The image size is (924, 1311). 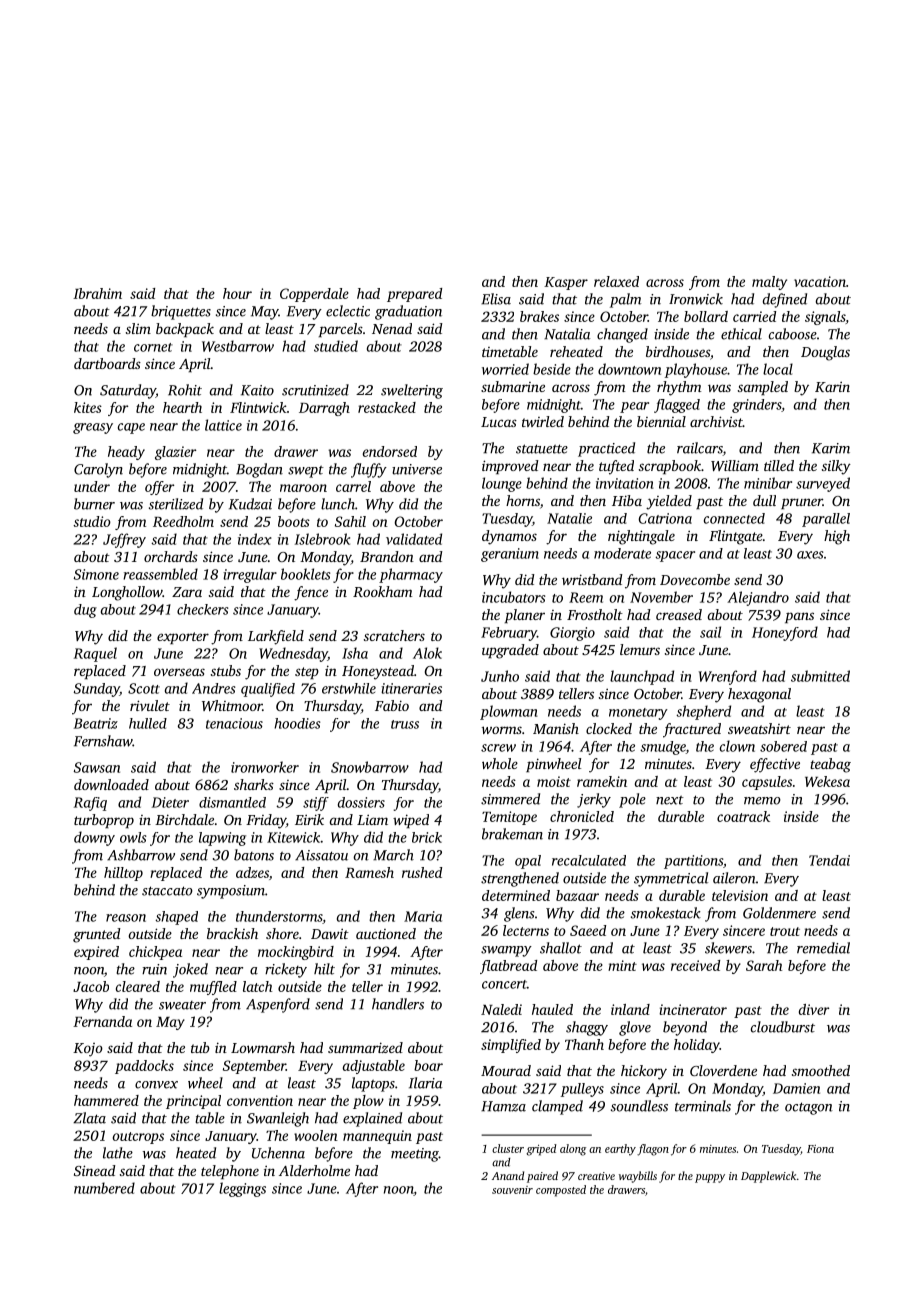 What do you see at coordinates (412, 391) in the screenshot?
I see `sweltering` at bounding box center [412, 391].
